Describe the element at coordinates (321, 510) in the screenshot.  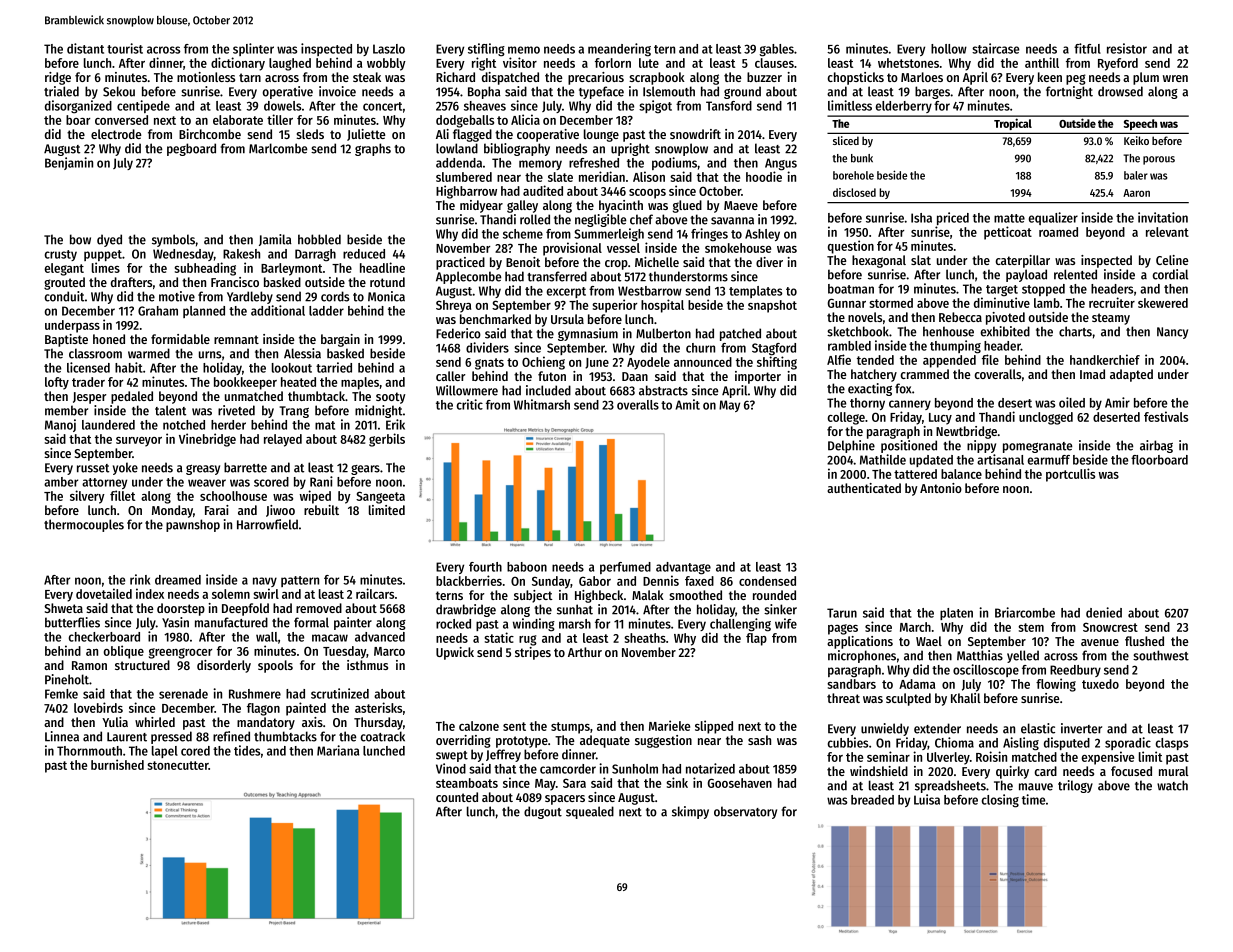
I see `rebuilt` at that location.
